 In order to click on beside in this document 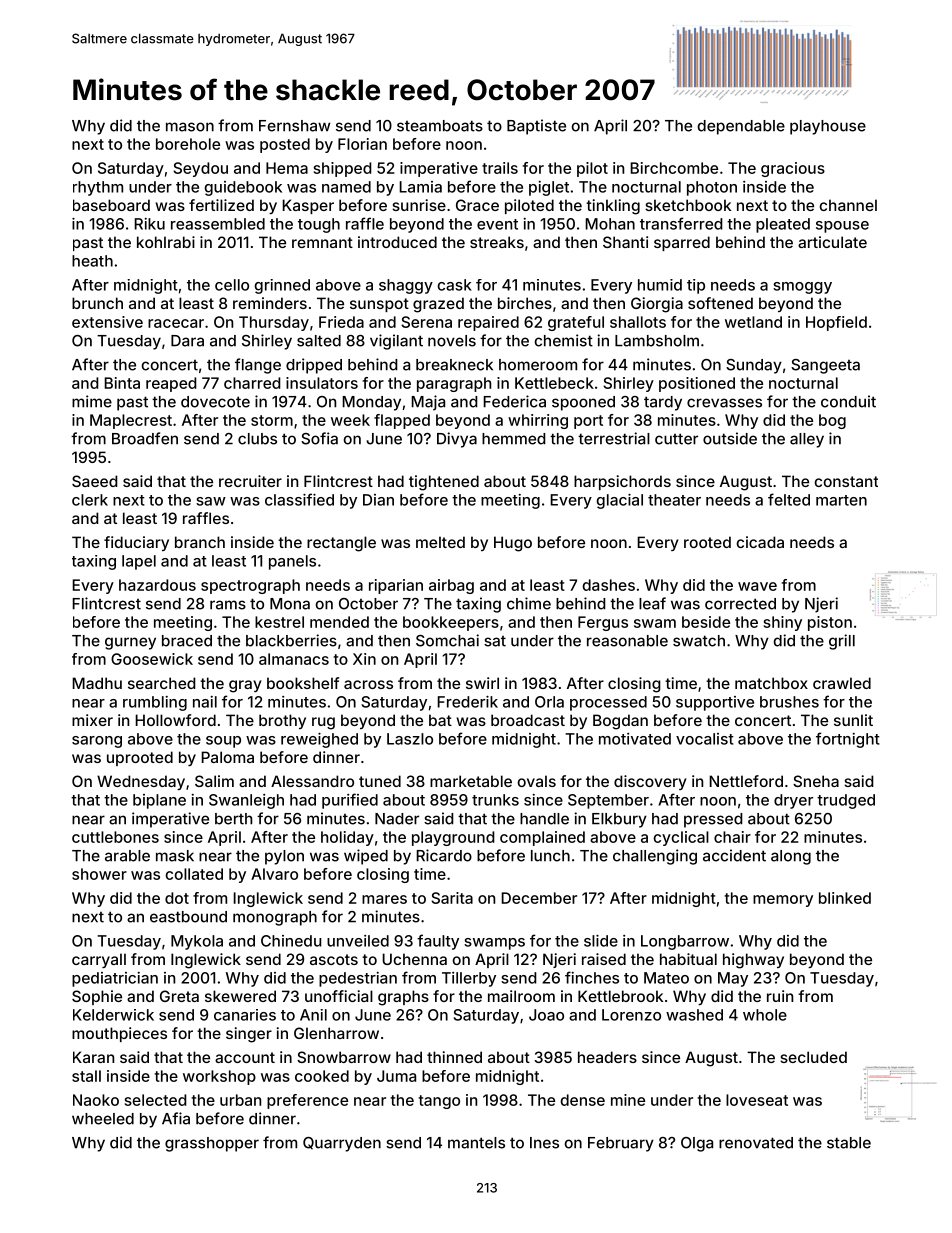, I will do `click(706, 622)`.
